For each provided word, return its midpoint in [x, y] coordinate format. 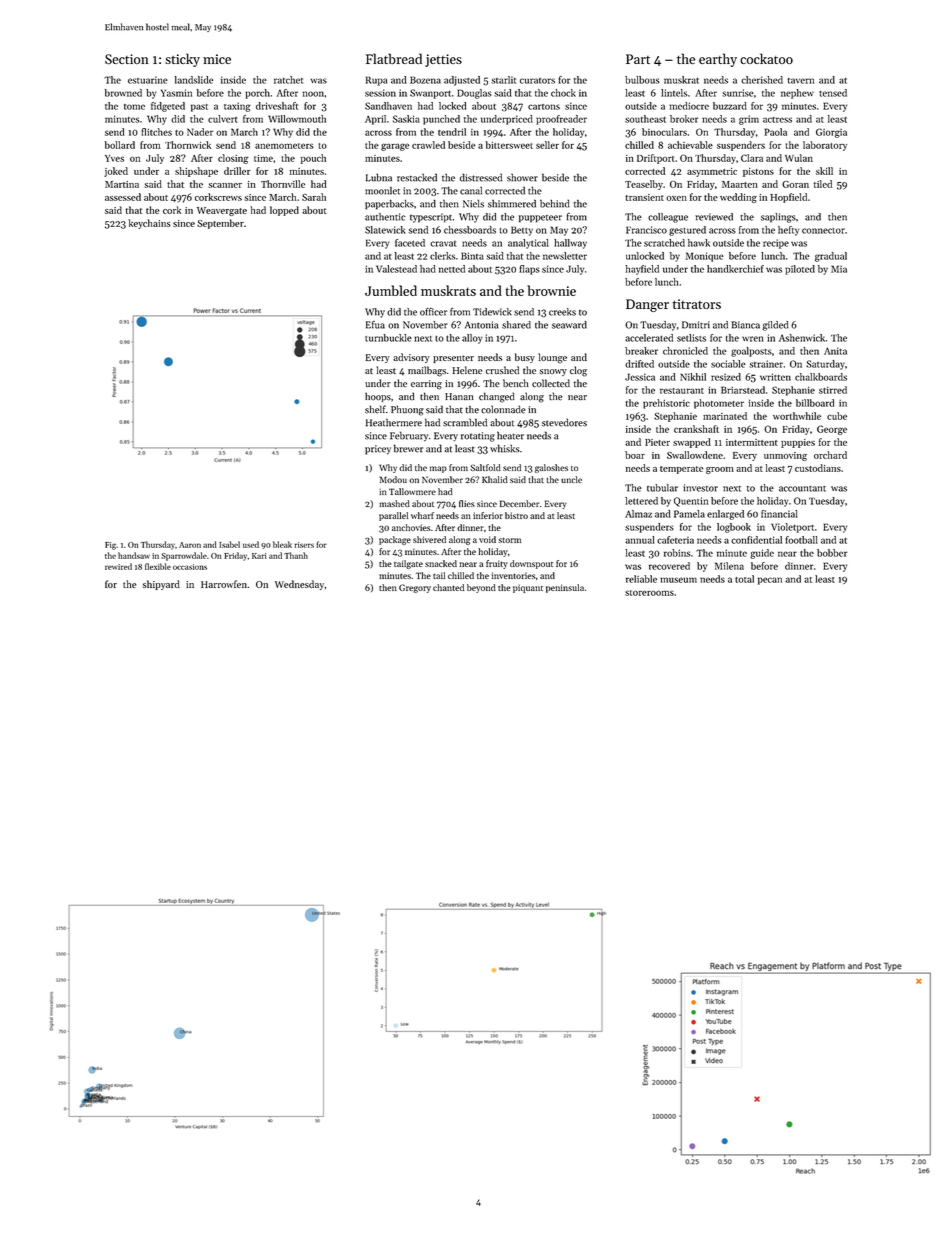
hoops [378, 397]
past [199, 108]
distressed [481, 177]
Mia [839, 269]
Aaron [190, 545]
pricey [378, 450]
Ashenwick [802, 338]
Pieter [657, 442]
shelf [375, 409]
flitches [156, 132]
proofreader [561, 120]
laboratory [825, 146]
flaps [529, 270]
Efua [375, 325]
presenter [453, 359]
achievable [690, 145]
